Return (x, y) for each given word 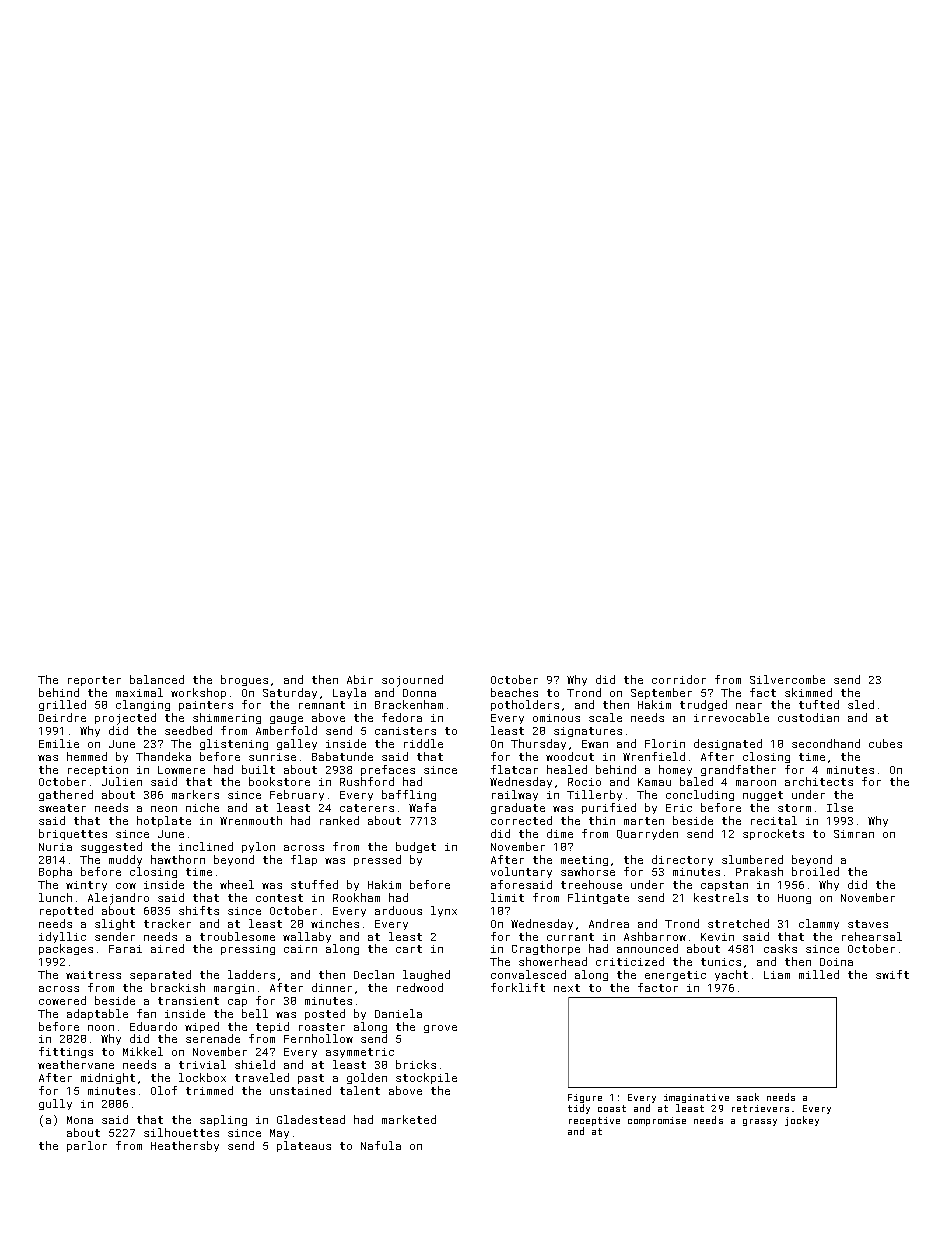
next (567, 988)
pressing (248, 950)
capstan (724, 886)
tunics (721, 962)
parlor (87, 1146)
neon (164, 809)
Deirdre (62, 717)
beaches (514, 692)
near (749, 706)
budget (416, 847)
